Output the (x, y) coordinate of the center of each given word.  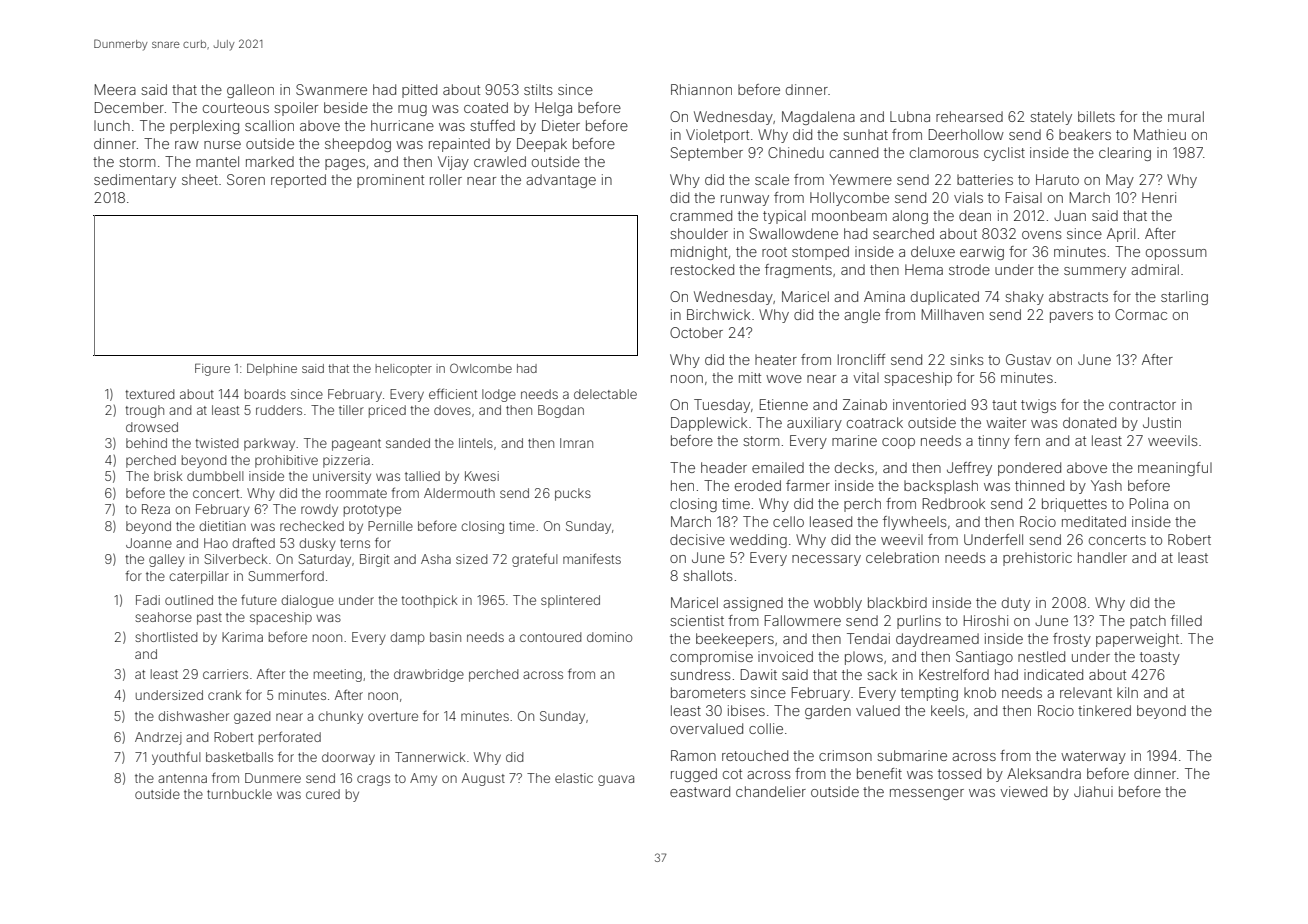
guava (616, 780)
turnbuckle (239, 794)
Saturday (325, 560)
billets (1096, 116)
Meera (115, 89)
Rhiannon (701, 89)
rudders (279, 410)
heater (776, 359)
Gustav (1028, 359)
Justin (1162, 422)
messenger (927, 794)
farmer (808, 485)
